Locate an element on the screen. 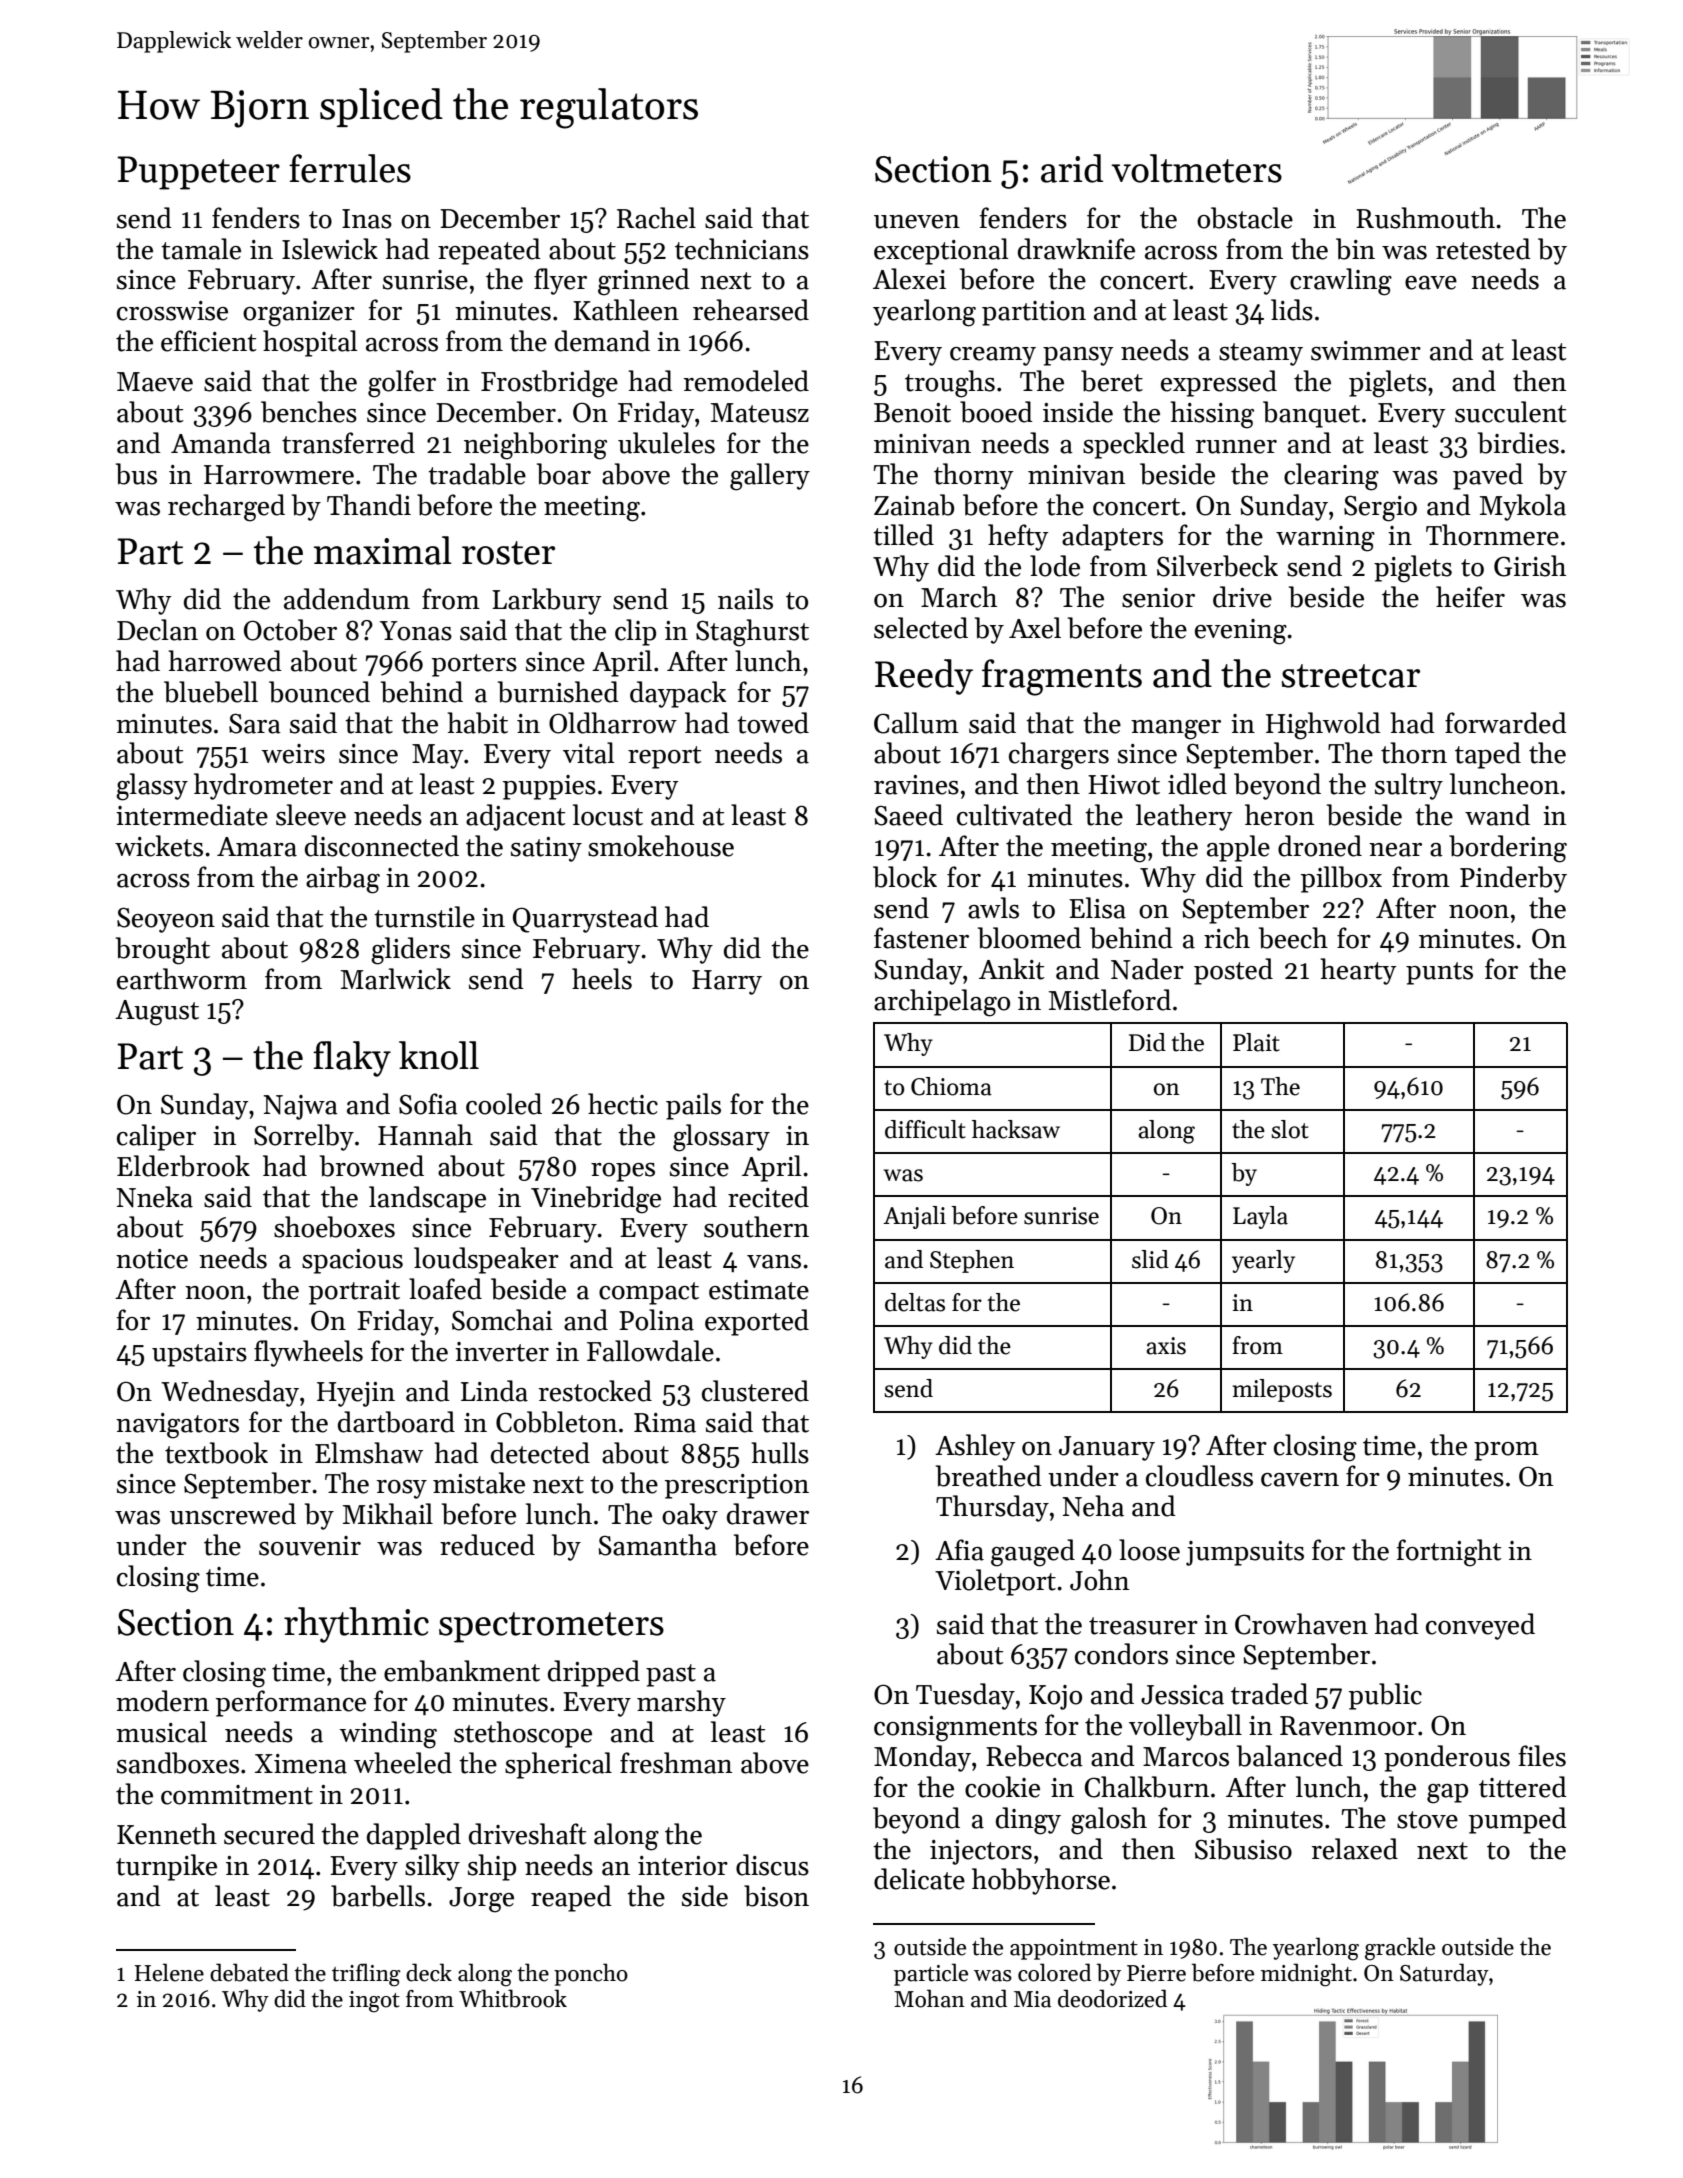 Image resolution: width=1683 pixels, height=2178 pixels. repeated is located at coordinates (489, 251).
